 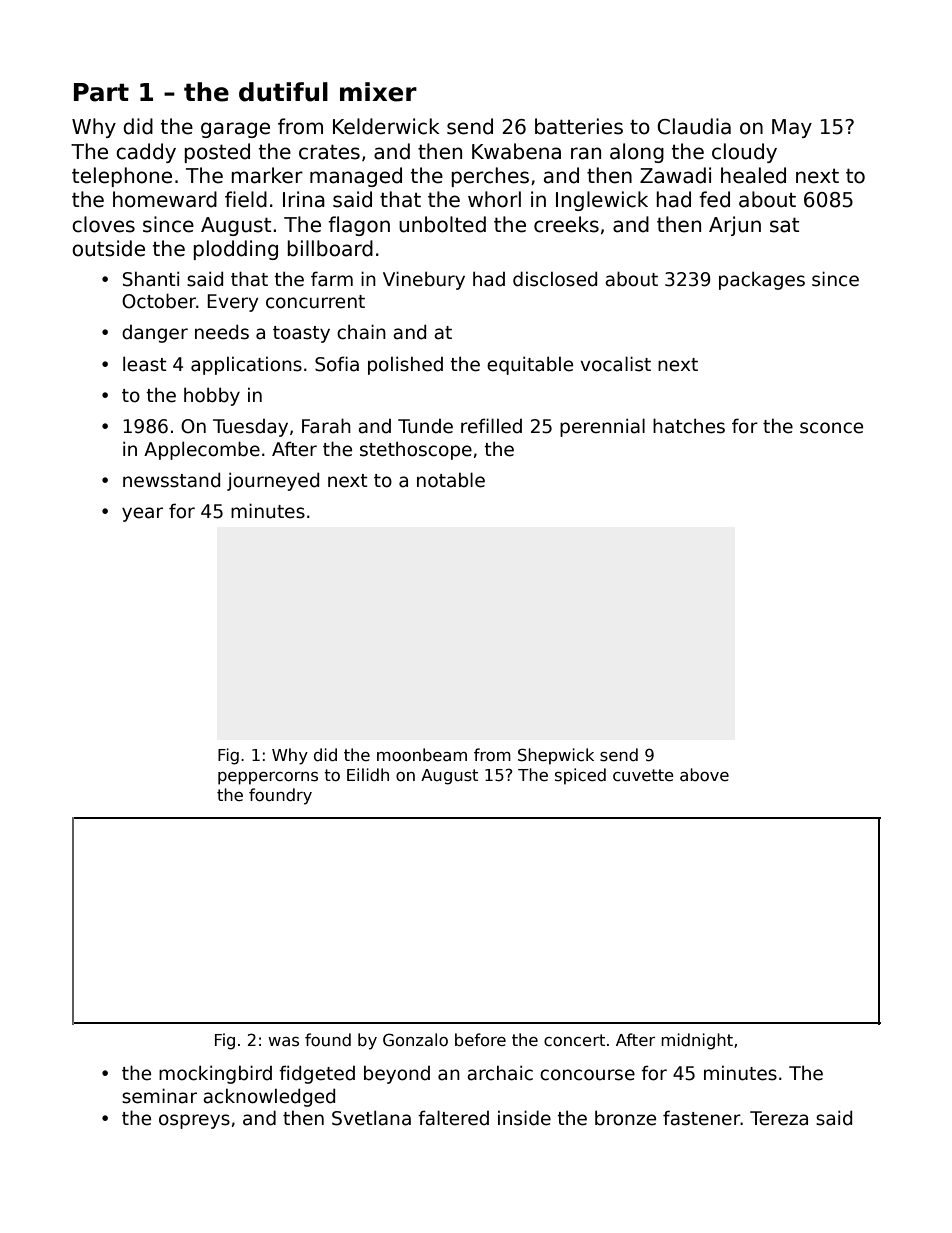 I want to click on crates, so click(x=329, y=152).
